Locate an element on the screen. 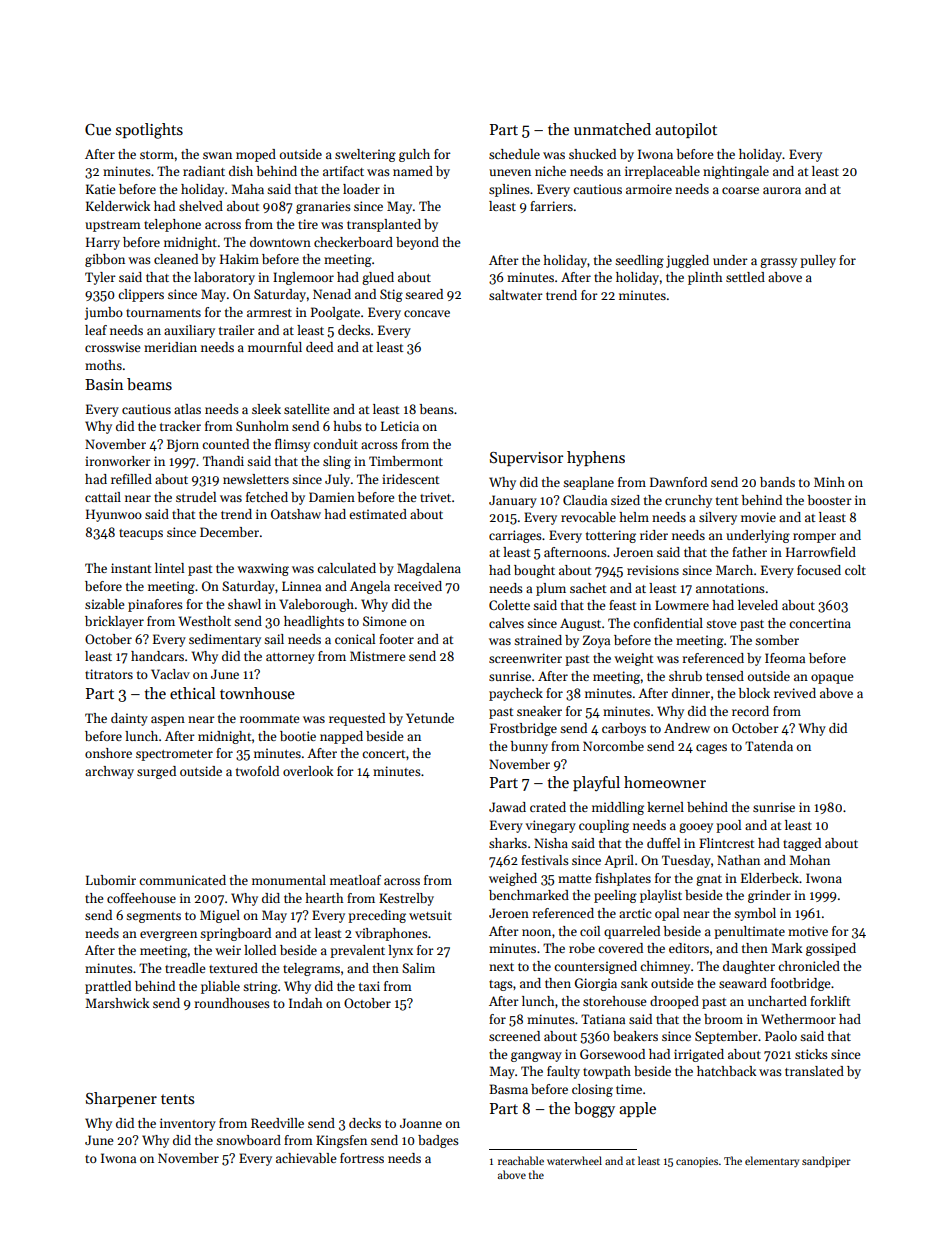 The image size is (952, 1233). moped is located at coordinates (256, 155).
